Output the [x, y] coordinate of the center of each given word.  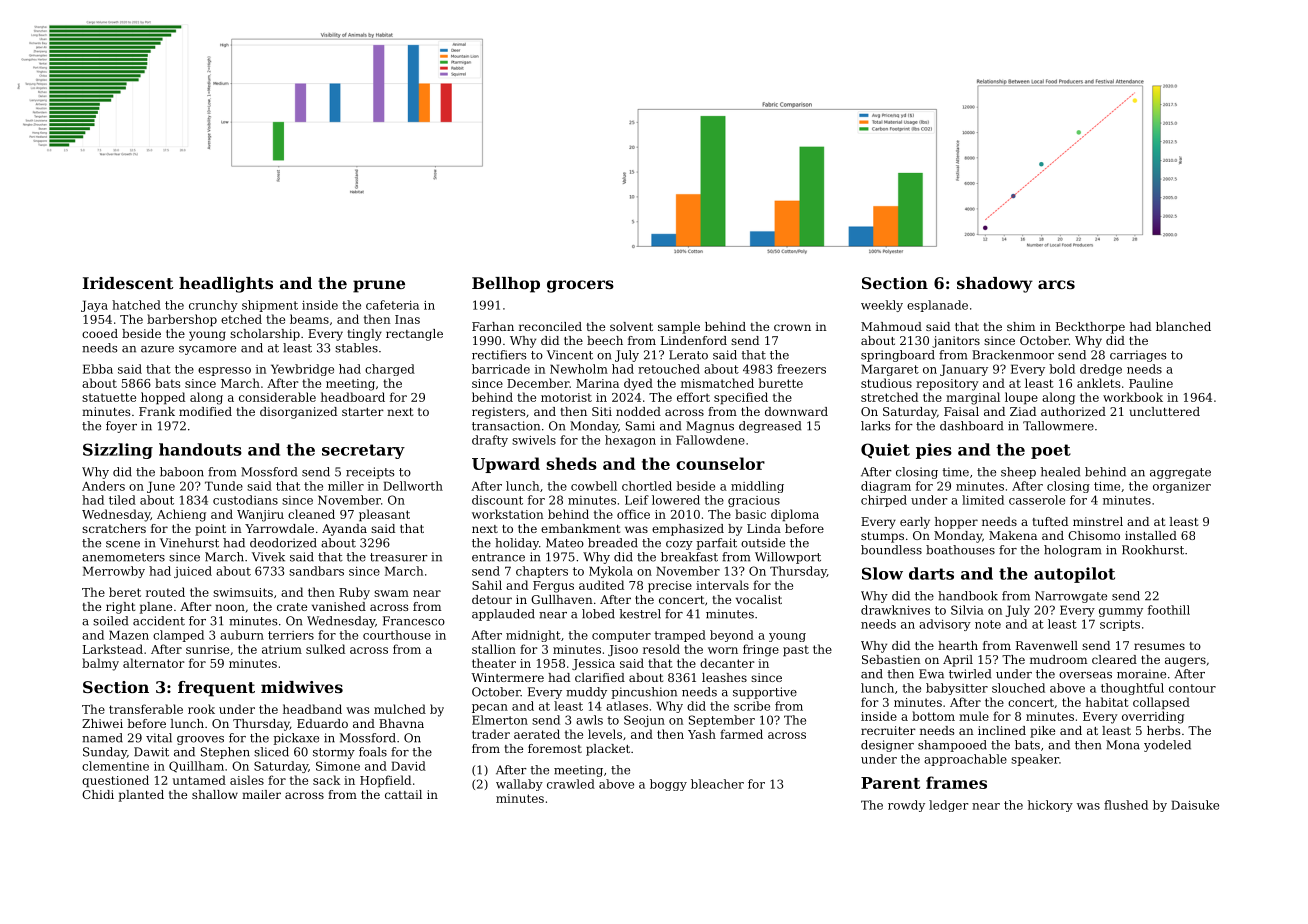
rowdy [906, 806]
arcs [1056, 284]
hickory [1050, 806]
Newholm [579, 369]
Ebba [98, 369]
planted [141, 796]
